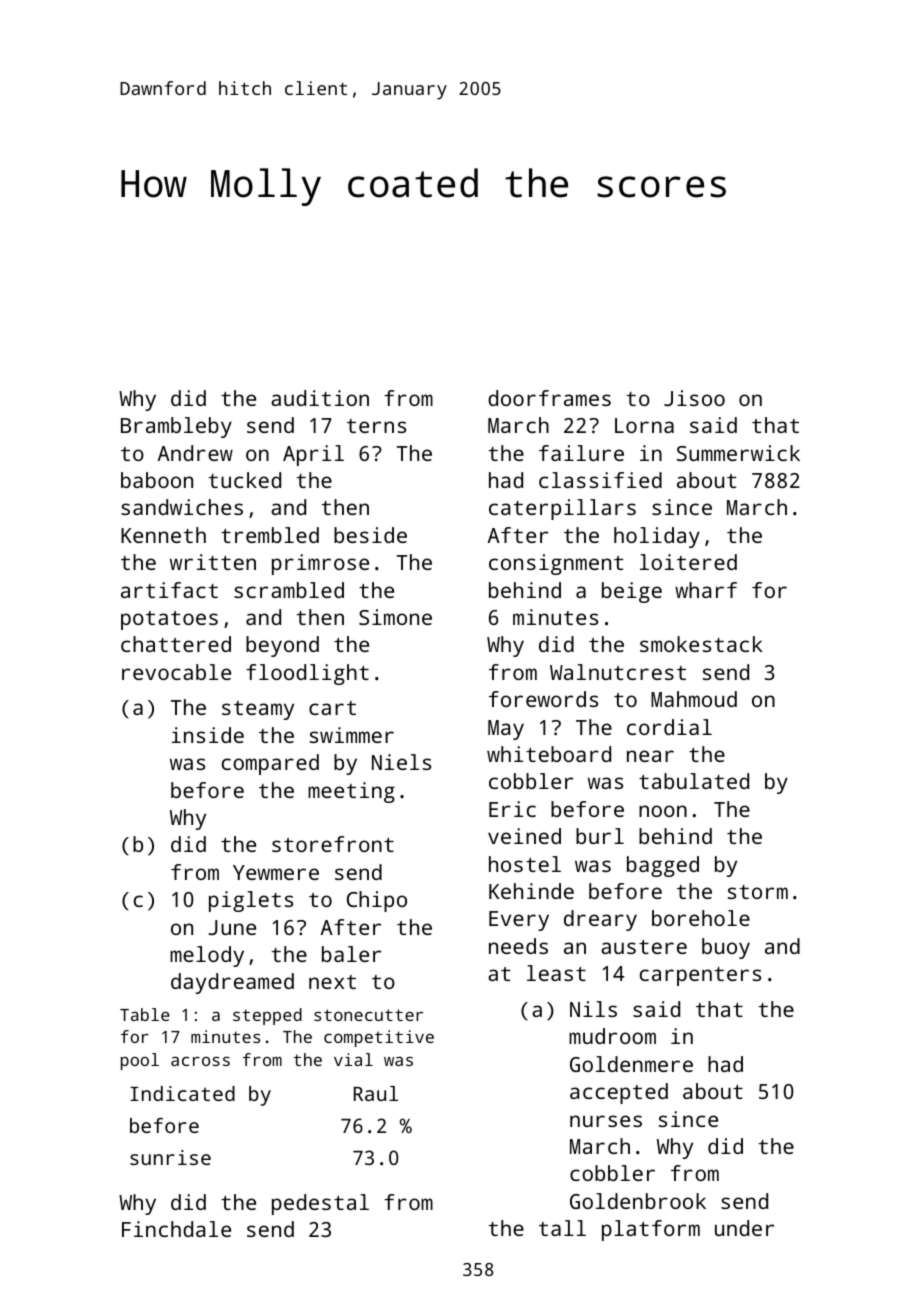 Image resolution: width=924 pixels, height=1311 pixels. I want to click on sunrise, so click(170, 1157).
